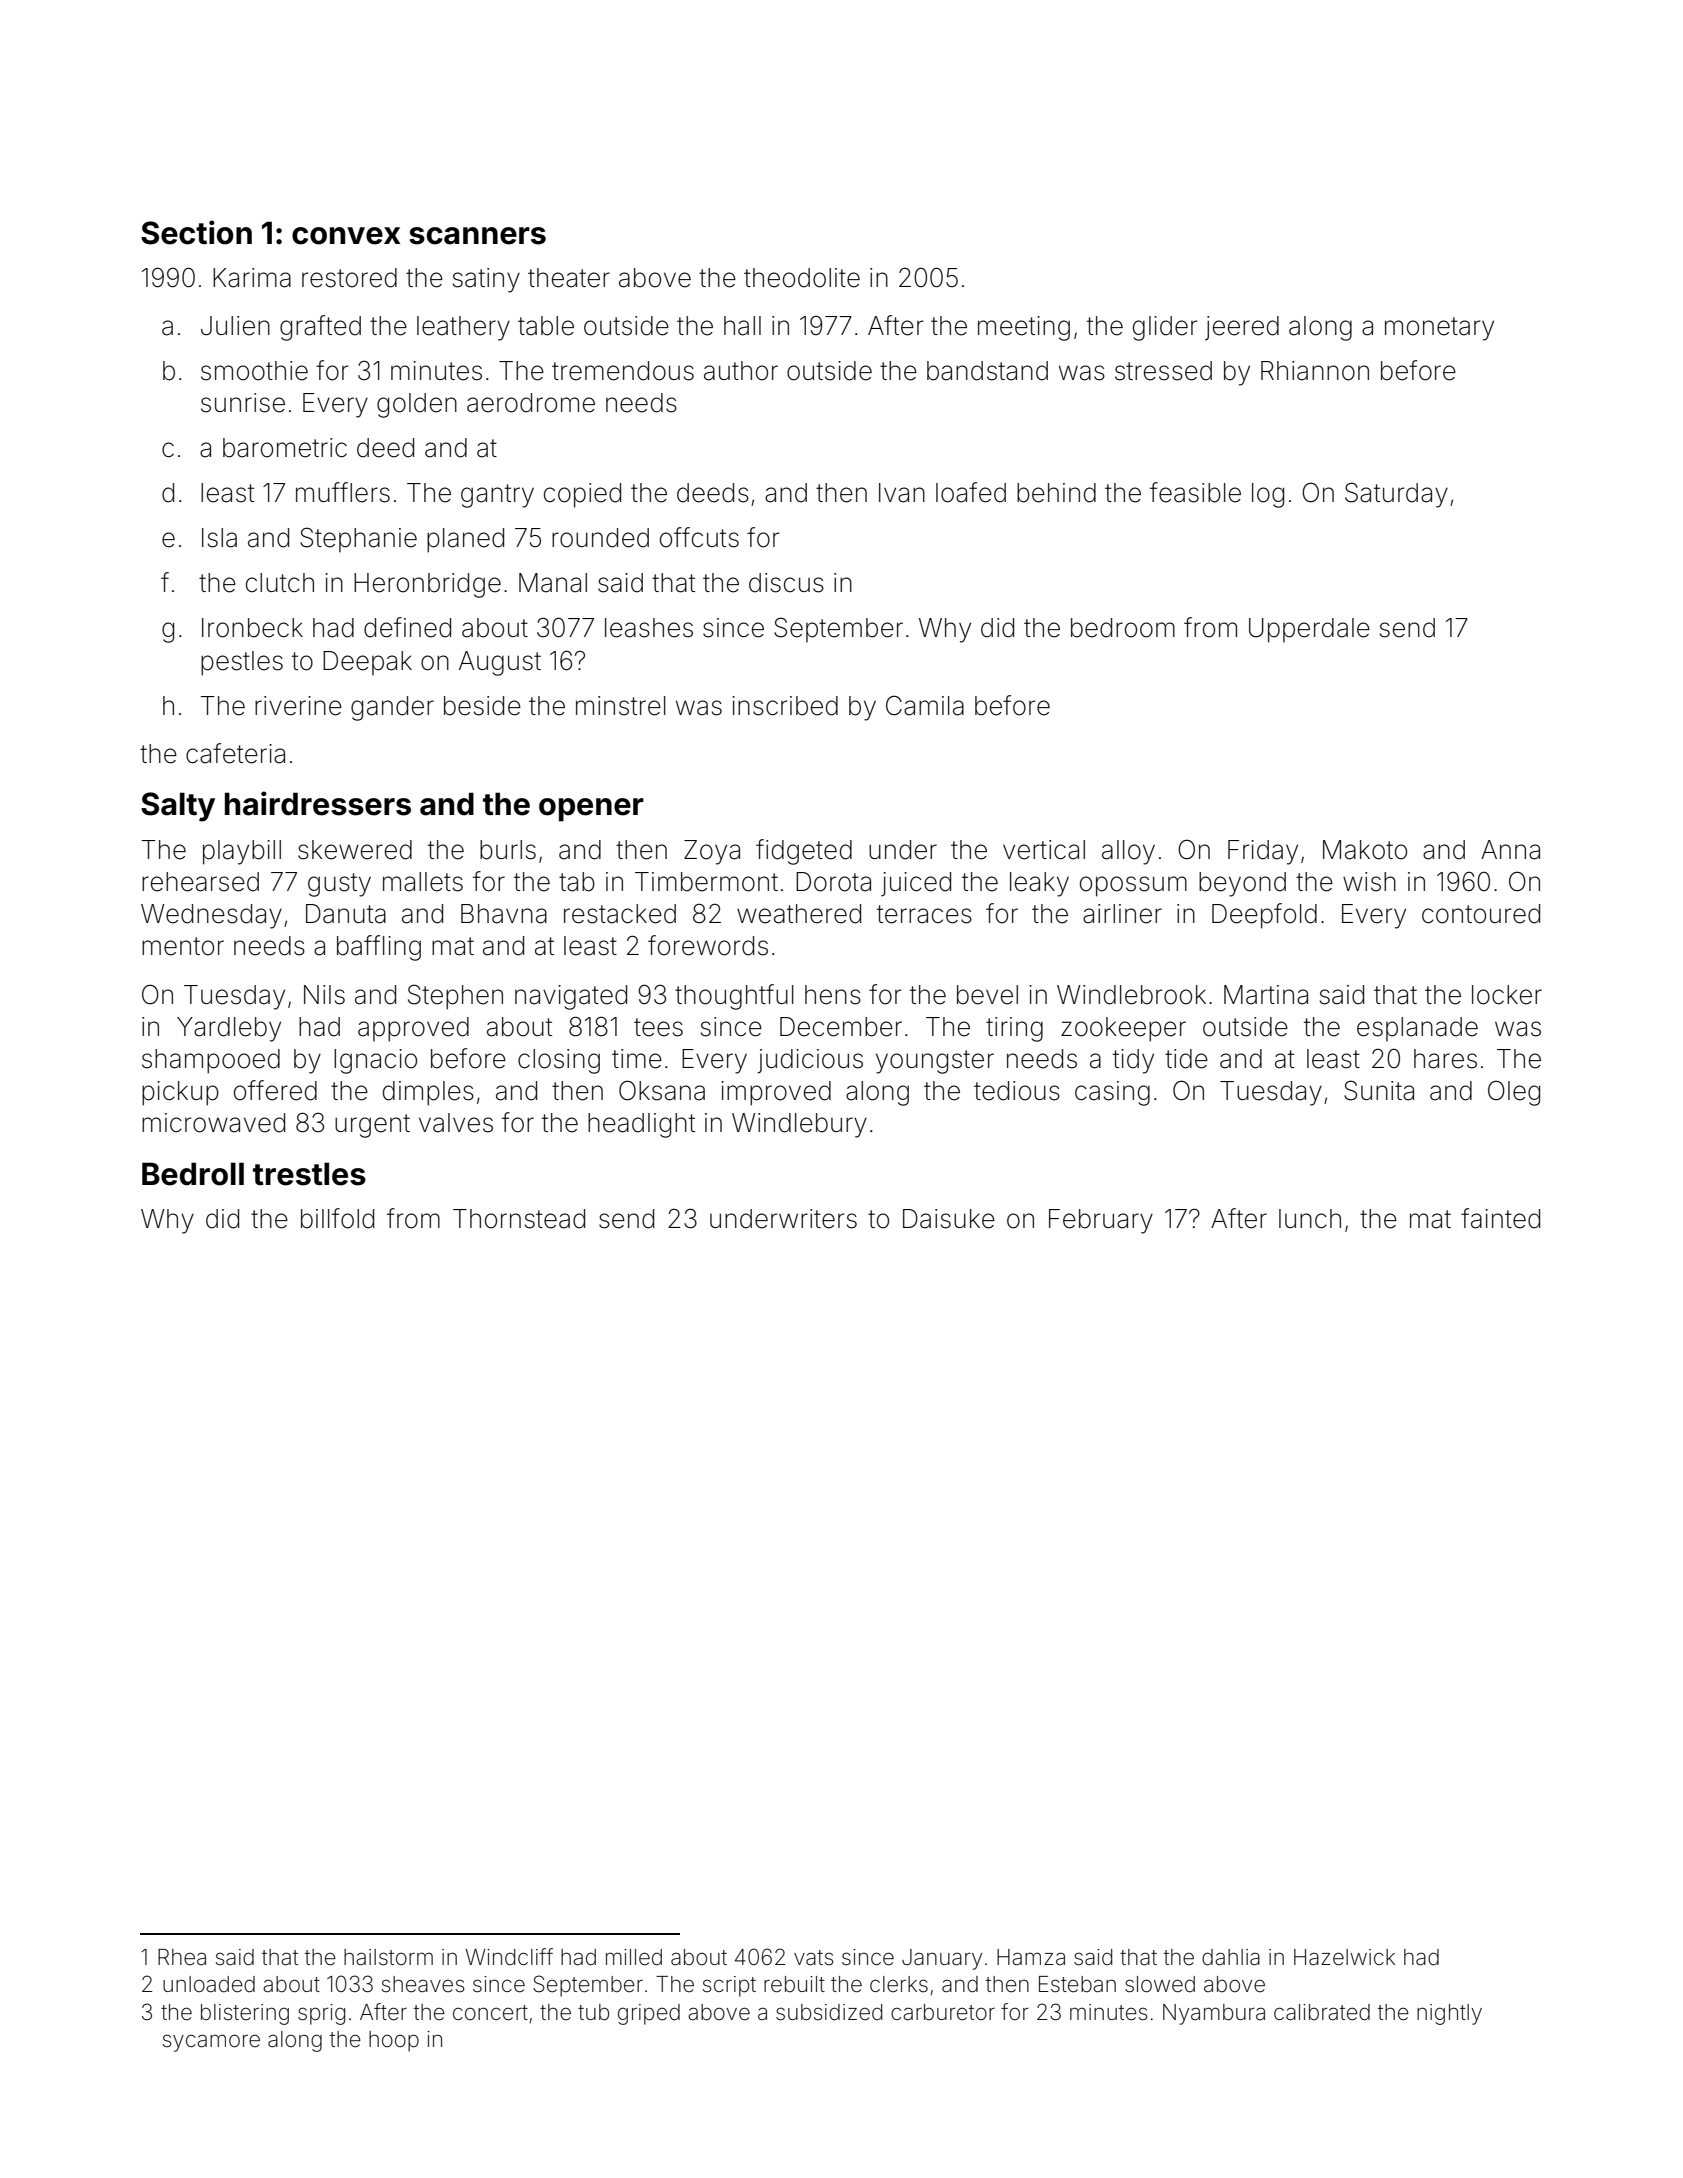 Image resolution: width=1683 pixels, height=2178 pixels. What do you see at coordinates (375, 1061) in the document?
I see `Ignacio` at bounding box center [375, 1061].
